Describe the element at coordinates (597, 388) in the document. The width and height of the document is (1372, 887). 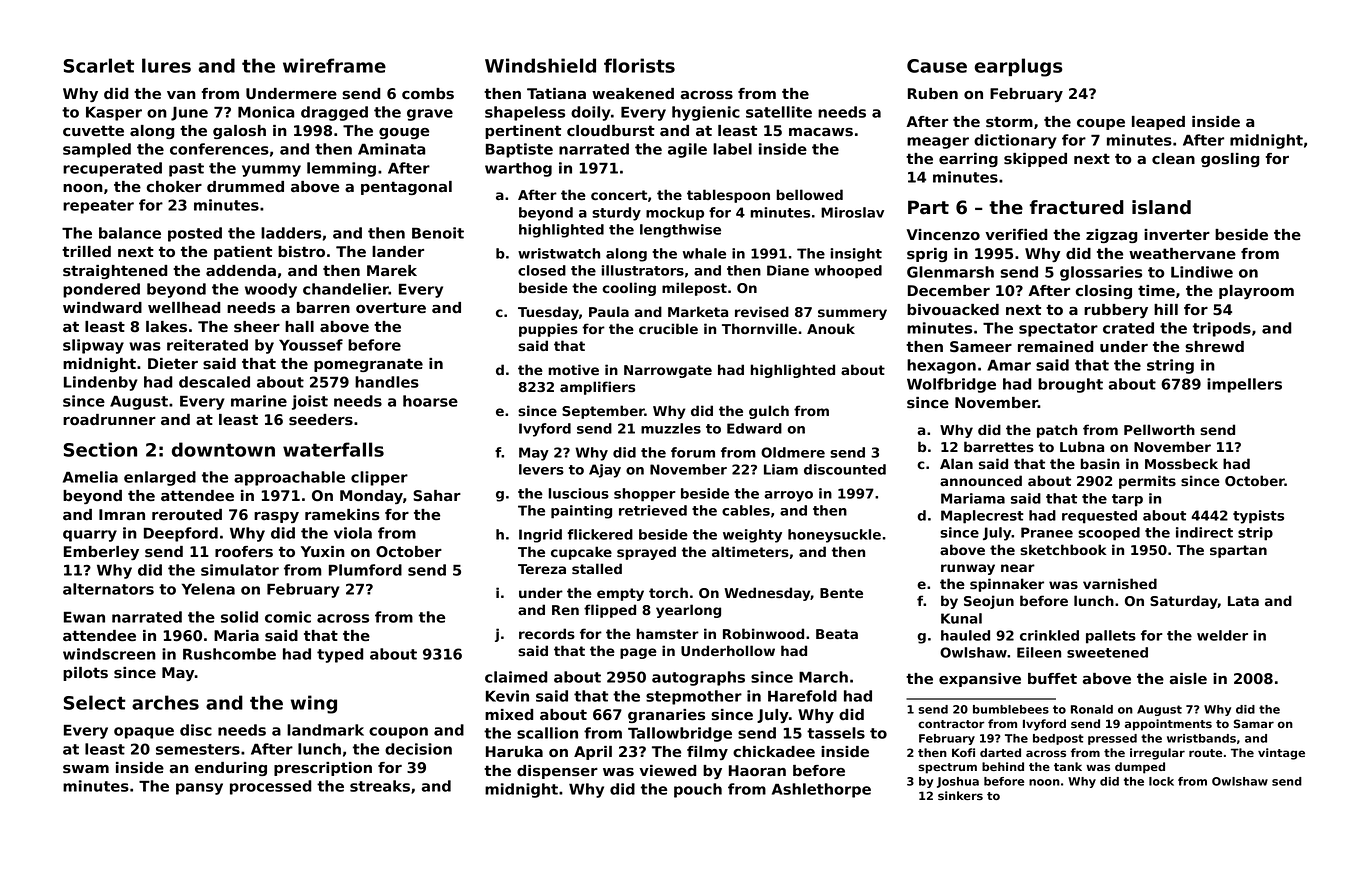
I see `amplifiers` at that location.
